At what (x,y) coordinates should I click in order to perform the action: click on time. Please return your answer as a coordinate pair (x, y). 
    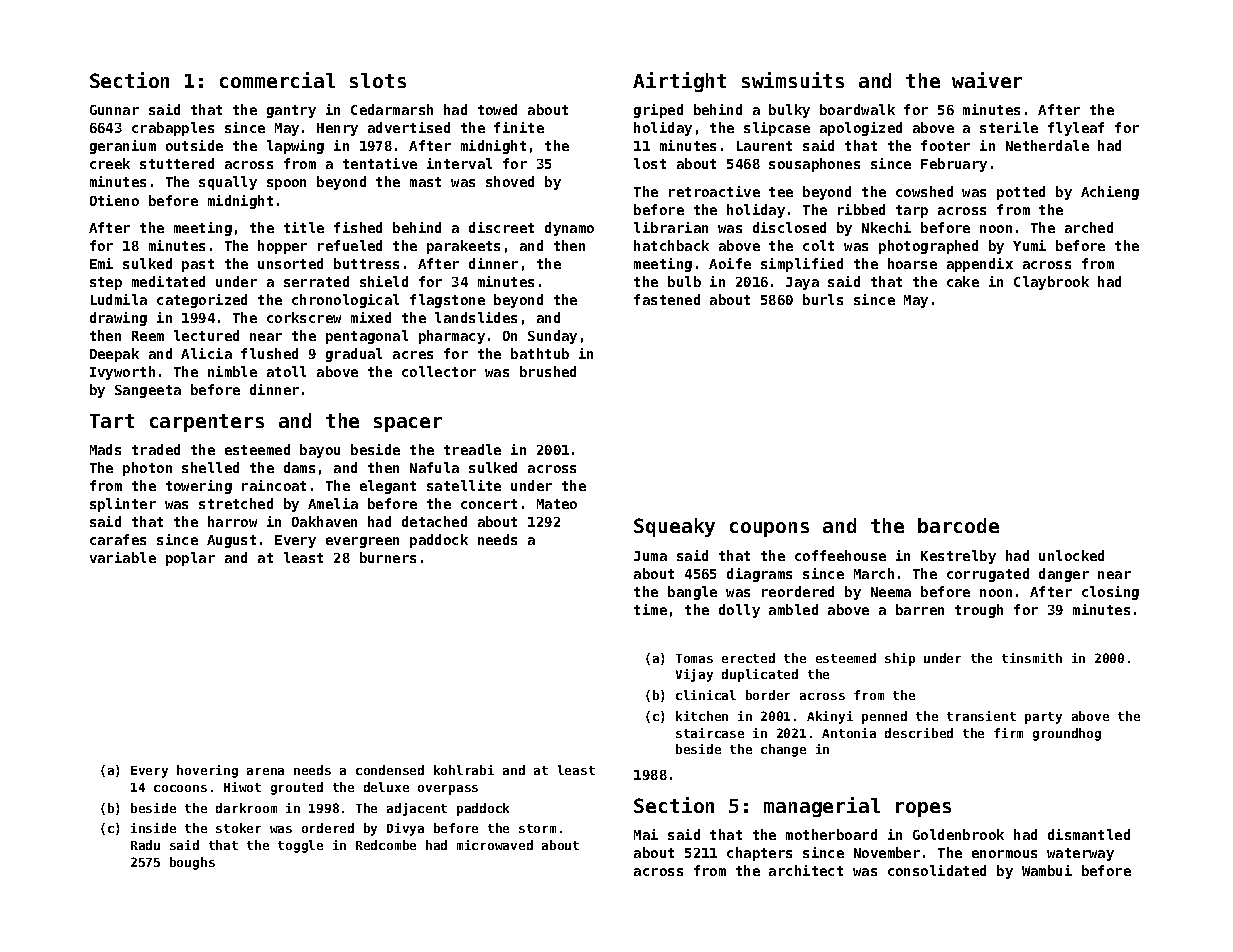
    Looking at the image, I should click on (650, 609).
